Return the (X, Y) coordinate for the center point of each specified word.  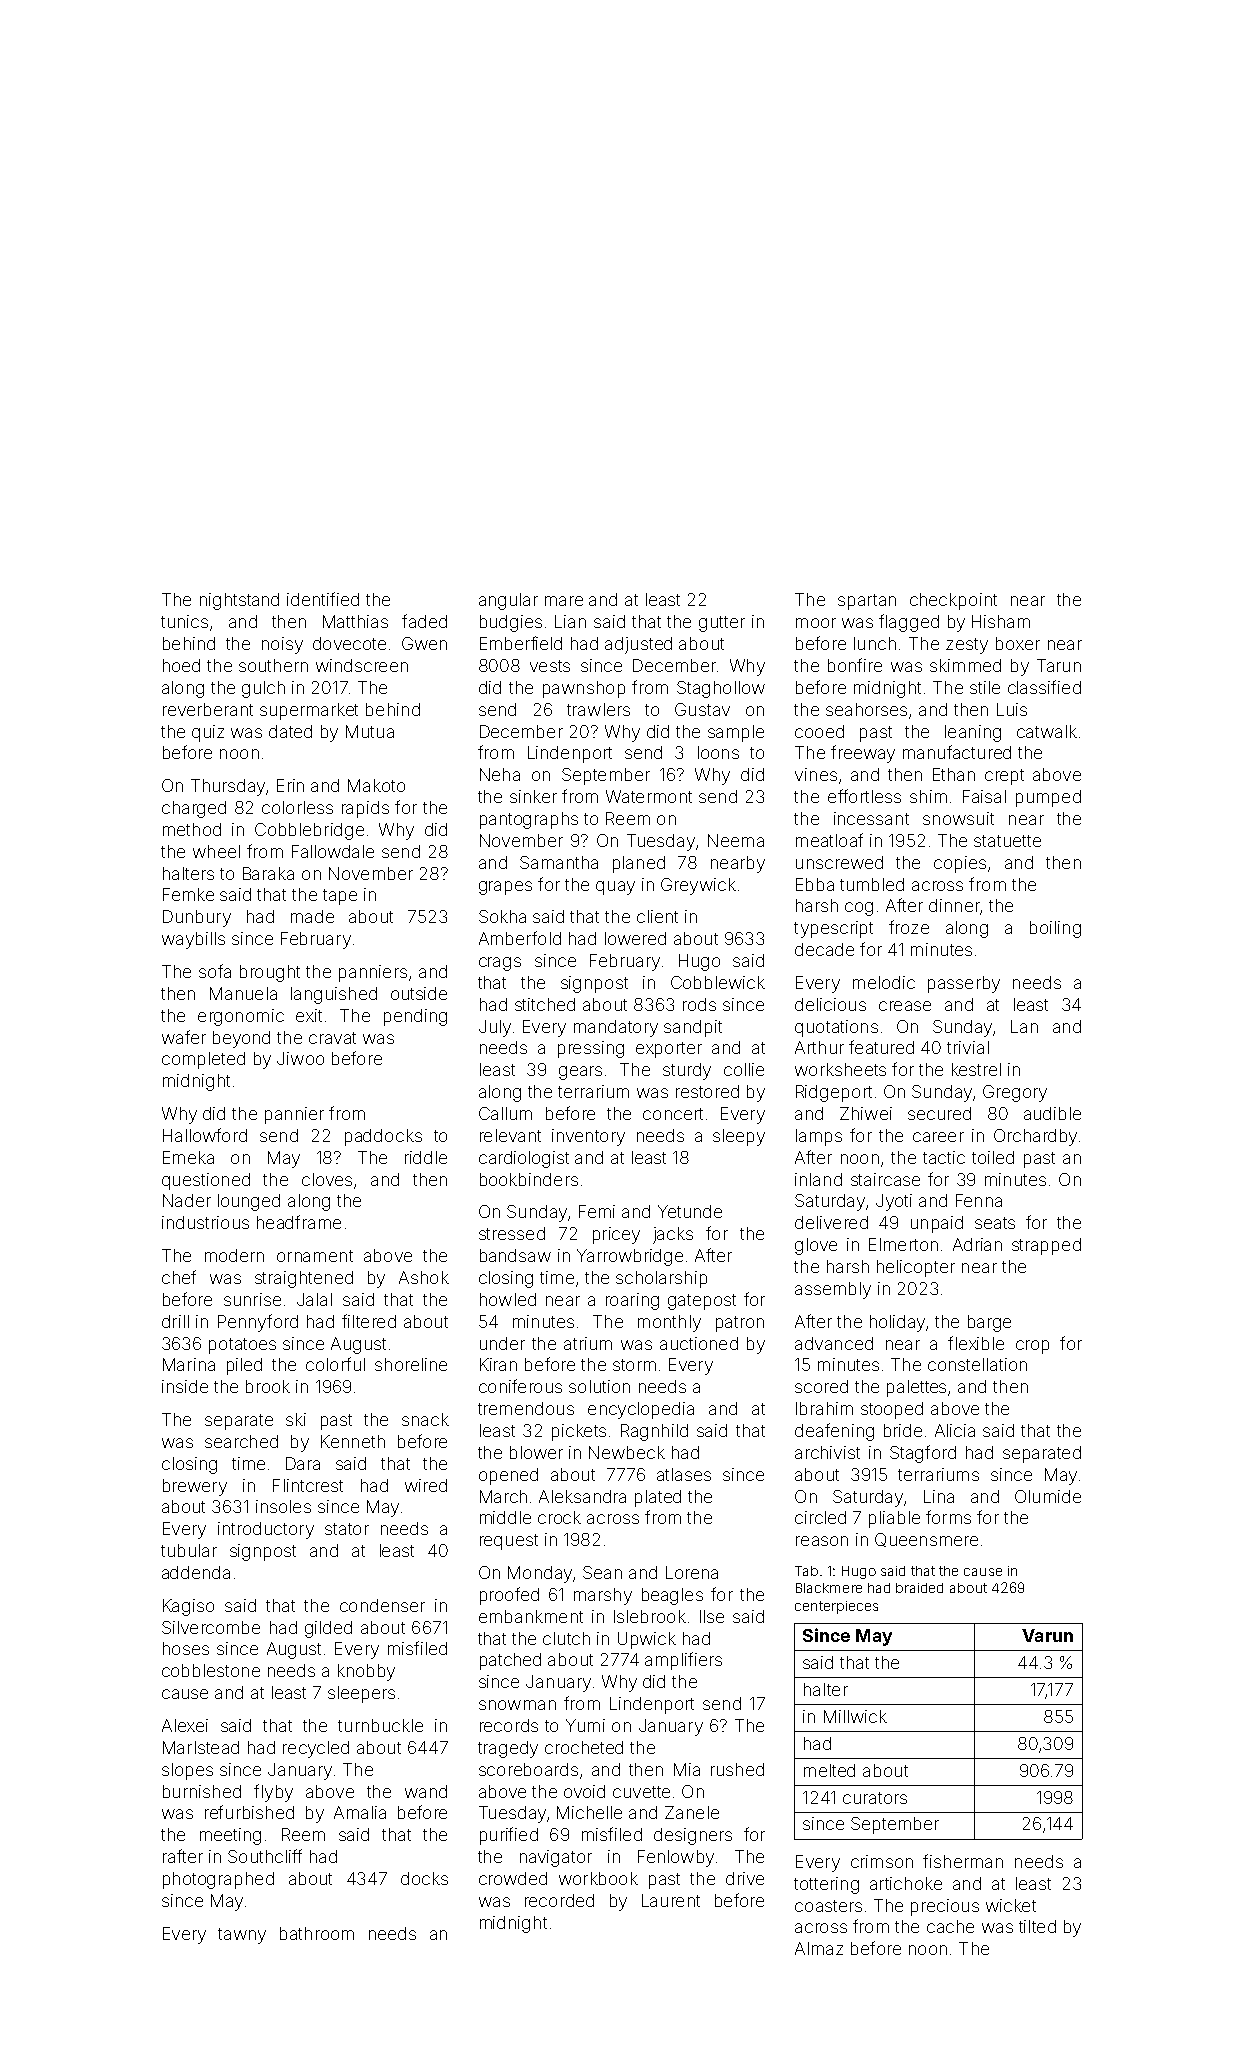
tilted (1037, 1926)
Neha (500, 774)
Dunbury (197, 918)
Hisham (1001, 621)
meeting (230, 1836)
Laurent (671, 1900)
